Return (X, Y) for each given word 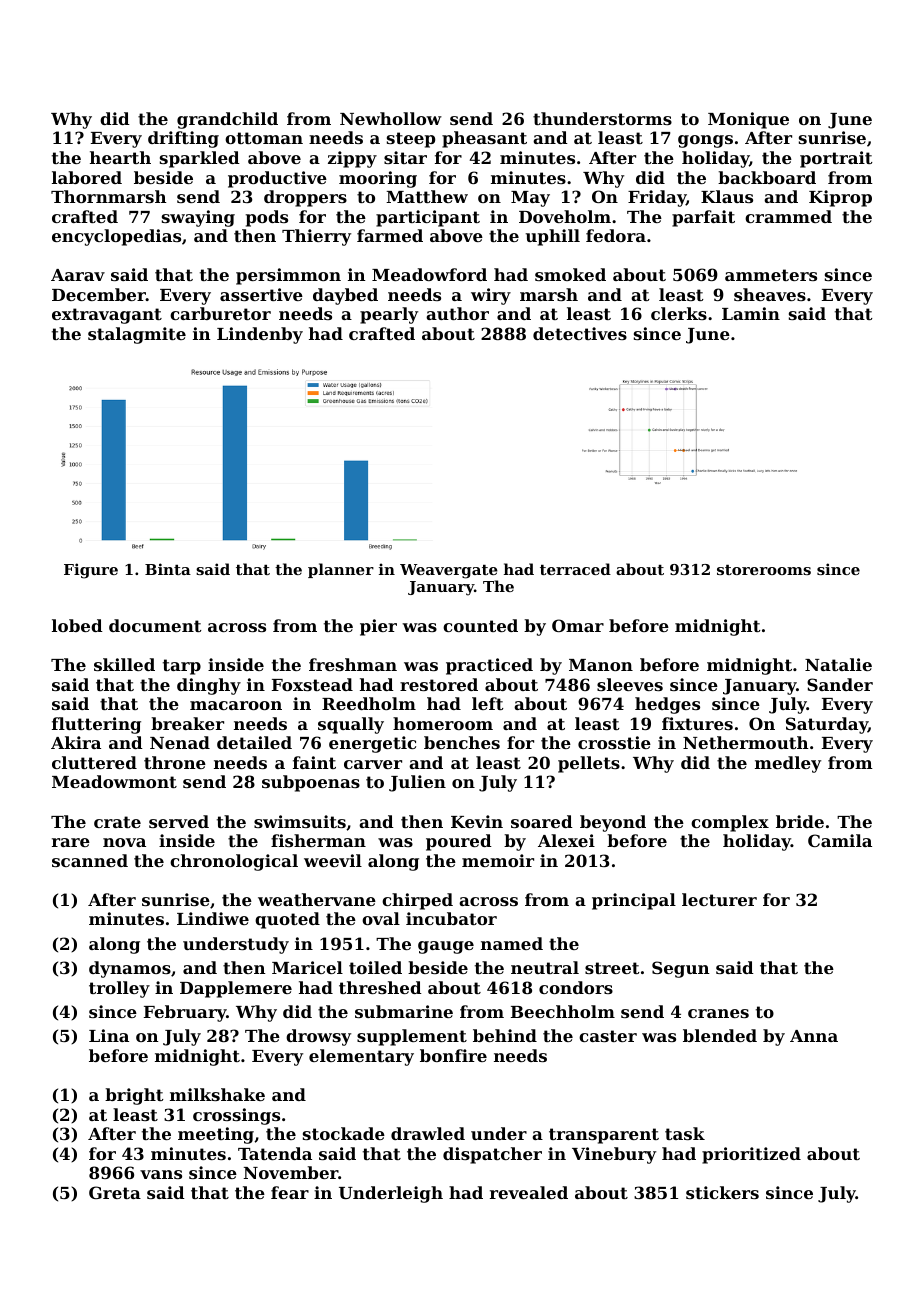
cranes (718, 1013)
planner (341, 570)
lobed (77, 625)
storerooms (764, 570)
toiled (375, 967)
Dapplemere (236, 989)
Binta (168, 569)
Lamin (751, 313)
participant (428, 218)
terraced (575, 569)
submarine (404, 1011)
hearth (120, 157)
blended (720, 1035)
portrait (836, 159)
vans (161, 1174)
